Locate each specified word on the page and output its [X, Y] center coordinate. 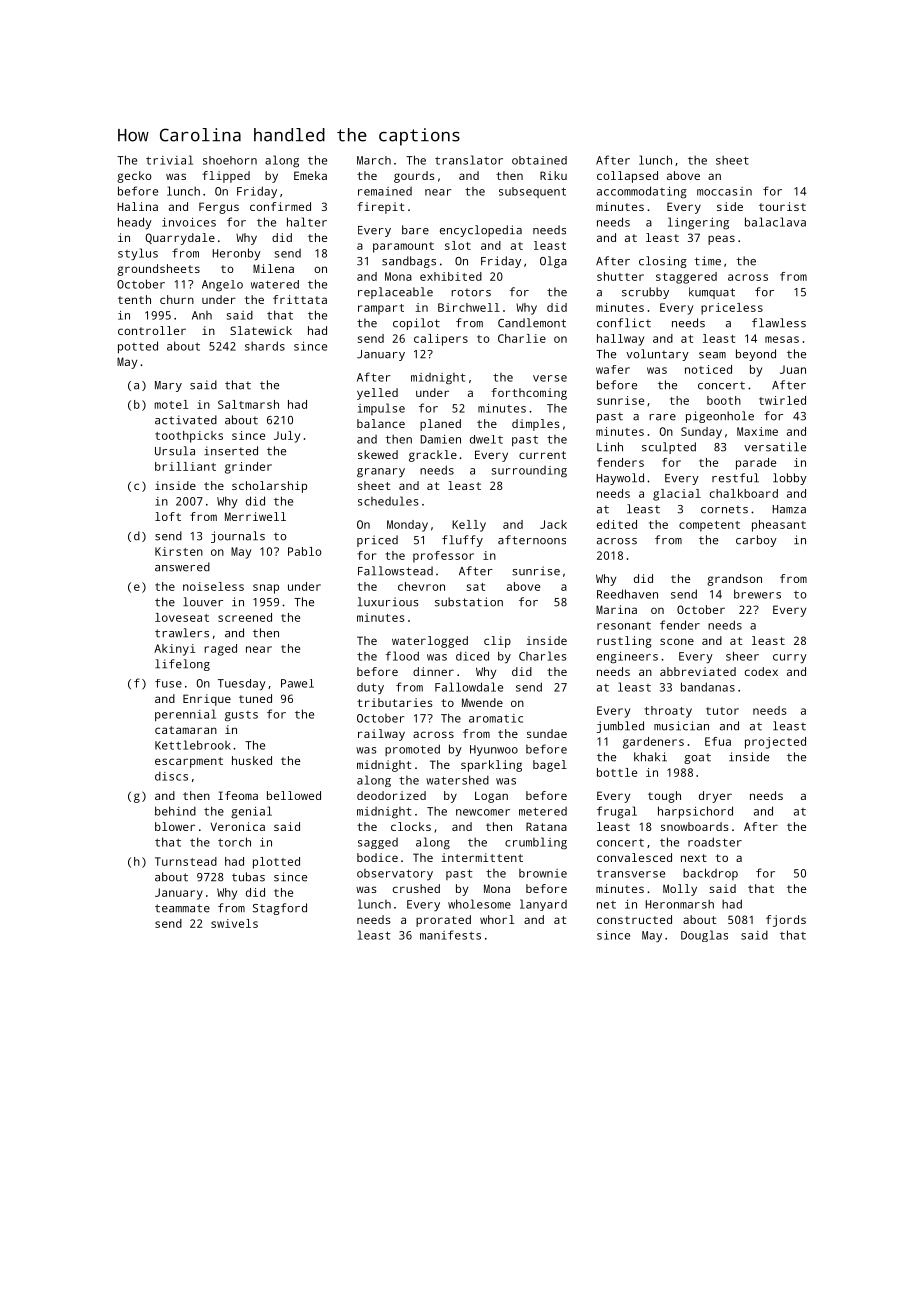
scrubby [645, 293]
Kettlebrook [193, 745]
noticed [708, 369]
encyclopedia [481, 231]
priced [377, 541]
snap [266, 589]
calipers [441, 340]
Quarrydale [180, 239]
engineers [627, 658]
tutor [722, 711]
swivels [234, 923]
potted [138, 347]
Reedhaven [627, 594]
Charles [543, 656]
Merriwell [255, 516]
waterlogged [430, 642]
